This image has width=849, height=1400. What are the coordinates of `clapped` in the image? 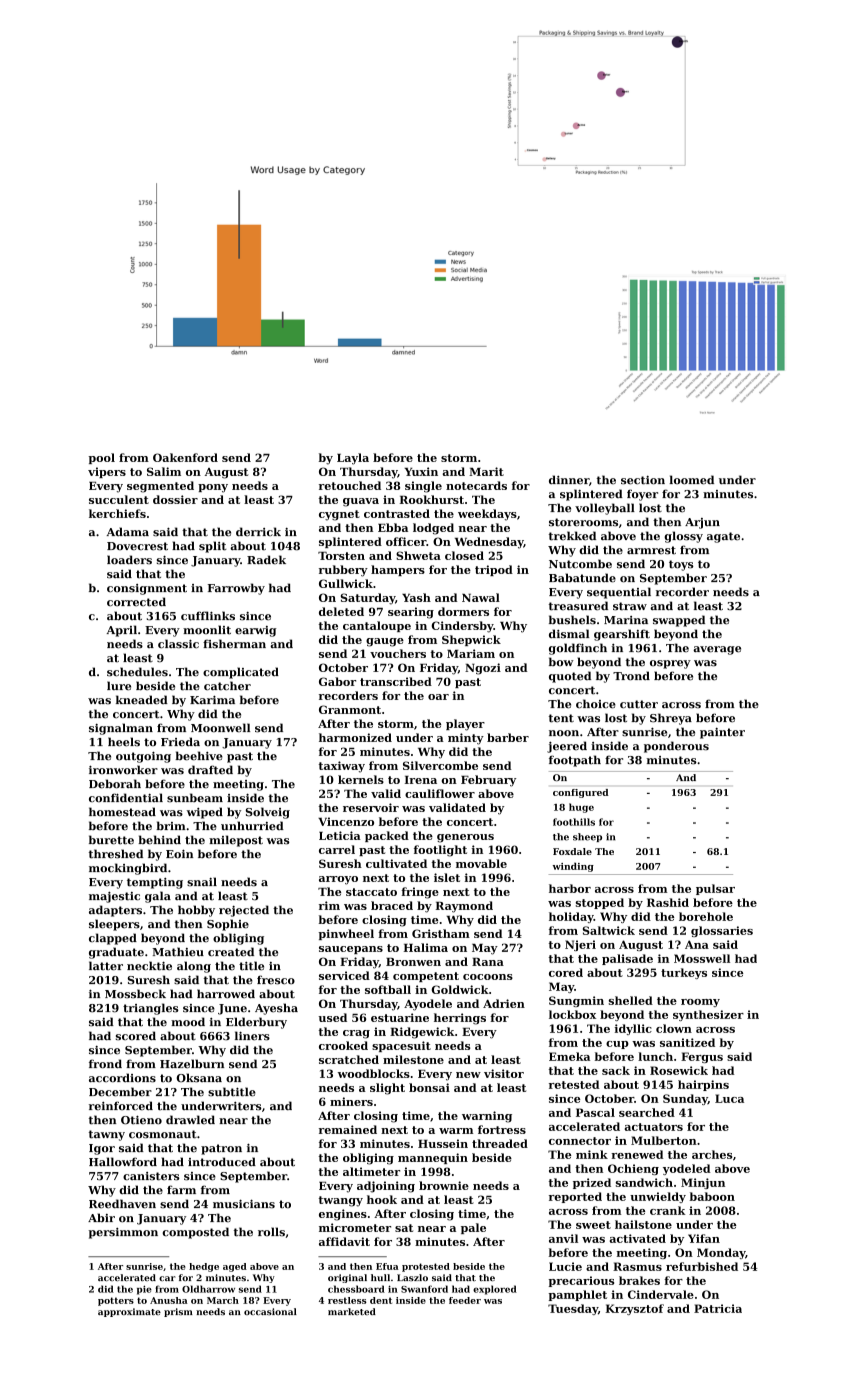 It's located at (113, 939).
